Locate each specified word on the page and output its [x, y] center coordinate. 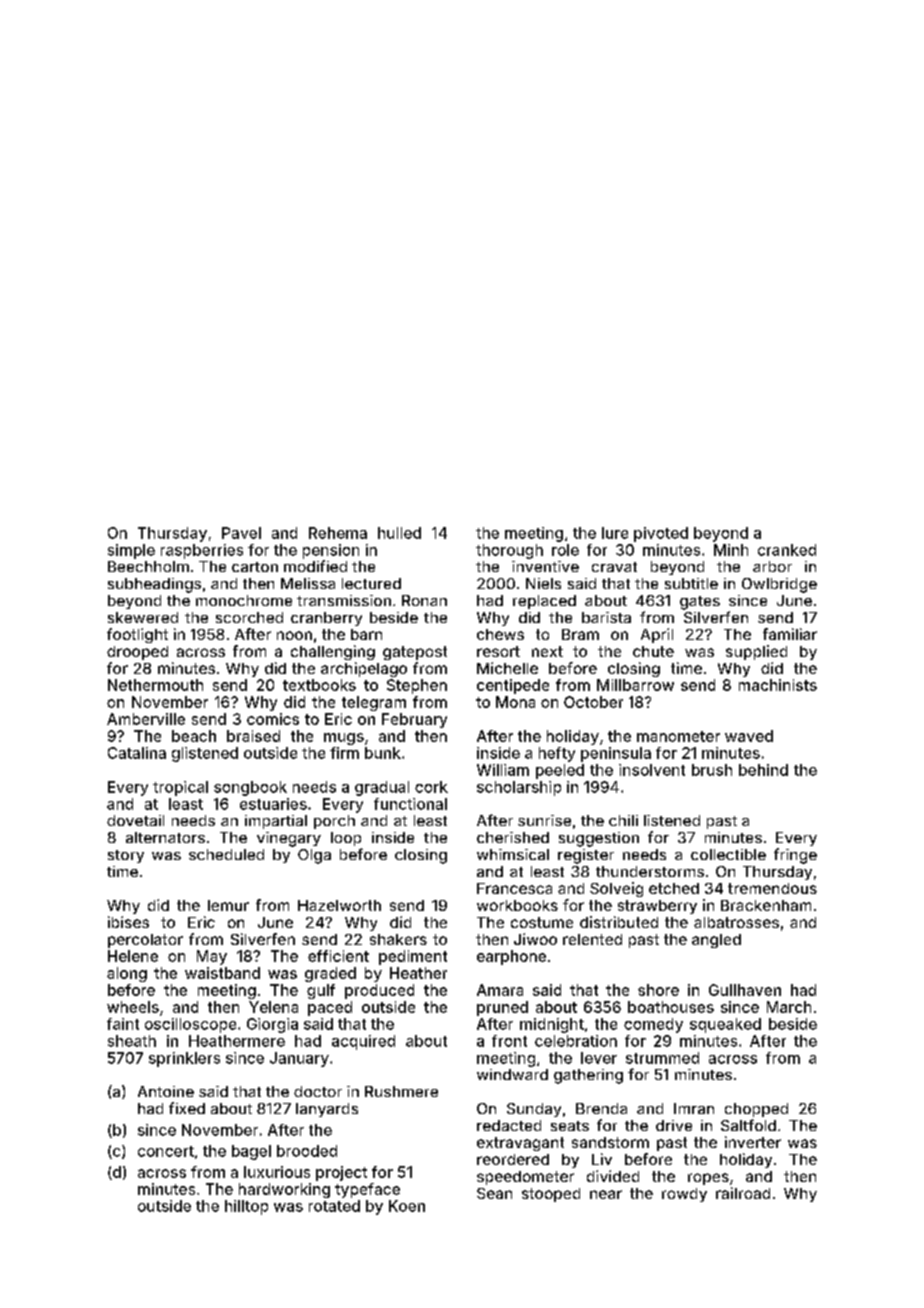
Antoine [166, 1091]
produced [379, 991]
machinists [778, 685]
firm [344, 753]
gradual [382, 788]
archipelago [364, 669]
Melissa [308, 583]
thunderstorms [650, 871]
